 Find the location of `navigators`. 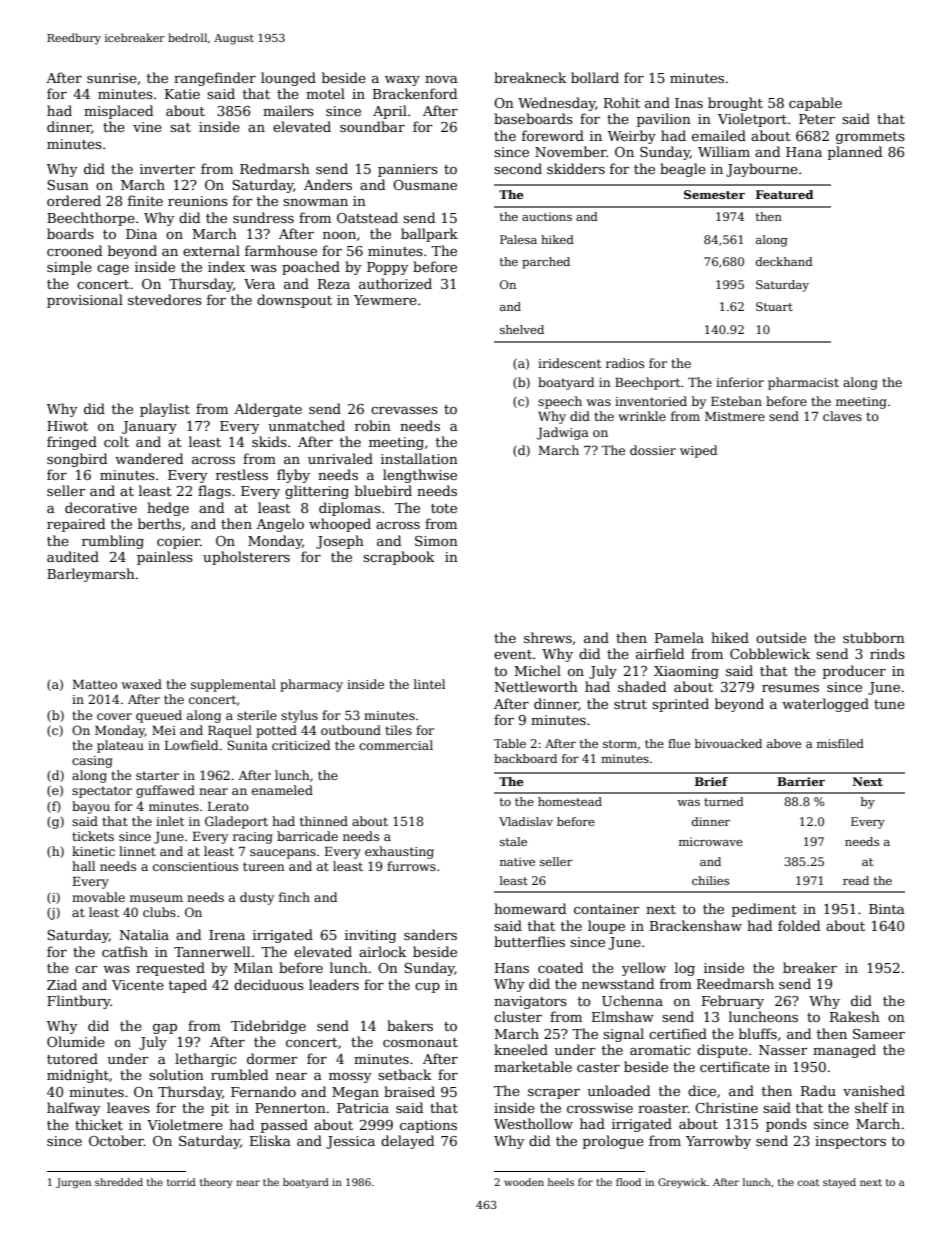

navigators is located at coordinates (530, 1002).
